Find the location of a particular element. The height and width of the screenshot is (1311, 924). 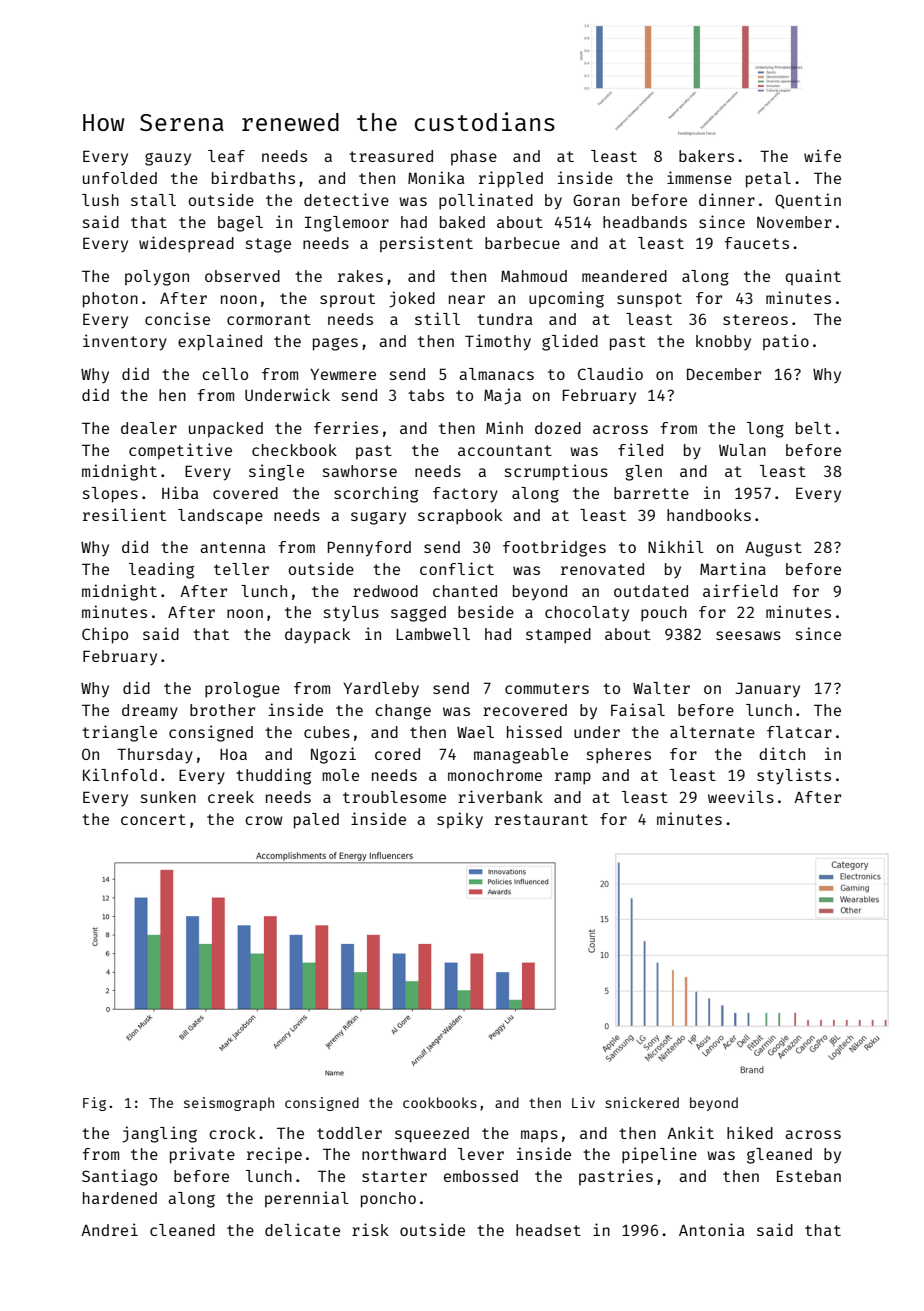

patio is located at coordinates (786, 342).
